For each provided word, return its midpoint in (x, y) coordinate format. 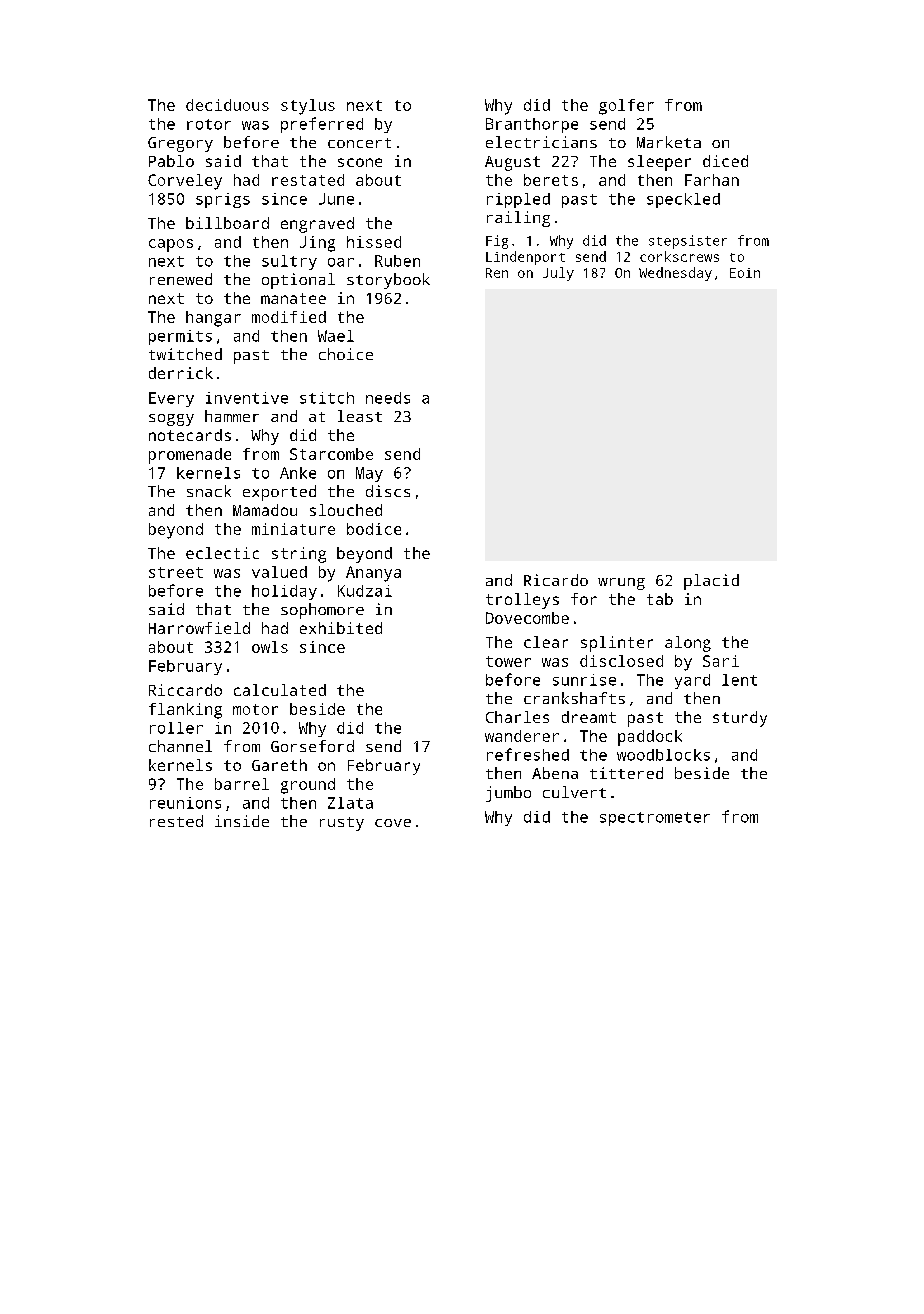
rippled (518, 200)
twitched (185, 354)
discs (388, 491)
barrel (242, 784)
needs (388, 398)
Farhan (712, 180)
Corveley (185, 182)
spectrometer (655, 819)
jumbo (508, 794)
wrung (621, 584)
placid (711, 582)
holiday (284, 592)
